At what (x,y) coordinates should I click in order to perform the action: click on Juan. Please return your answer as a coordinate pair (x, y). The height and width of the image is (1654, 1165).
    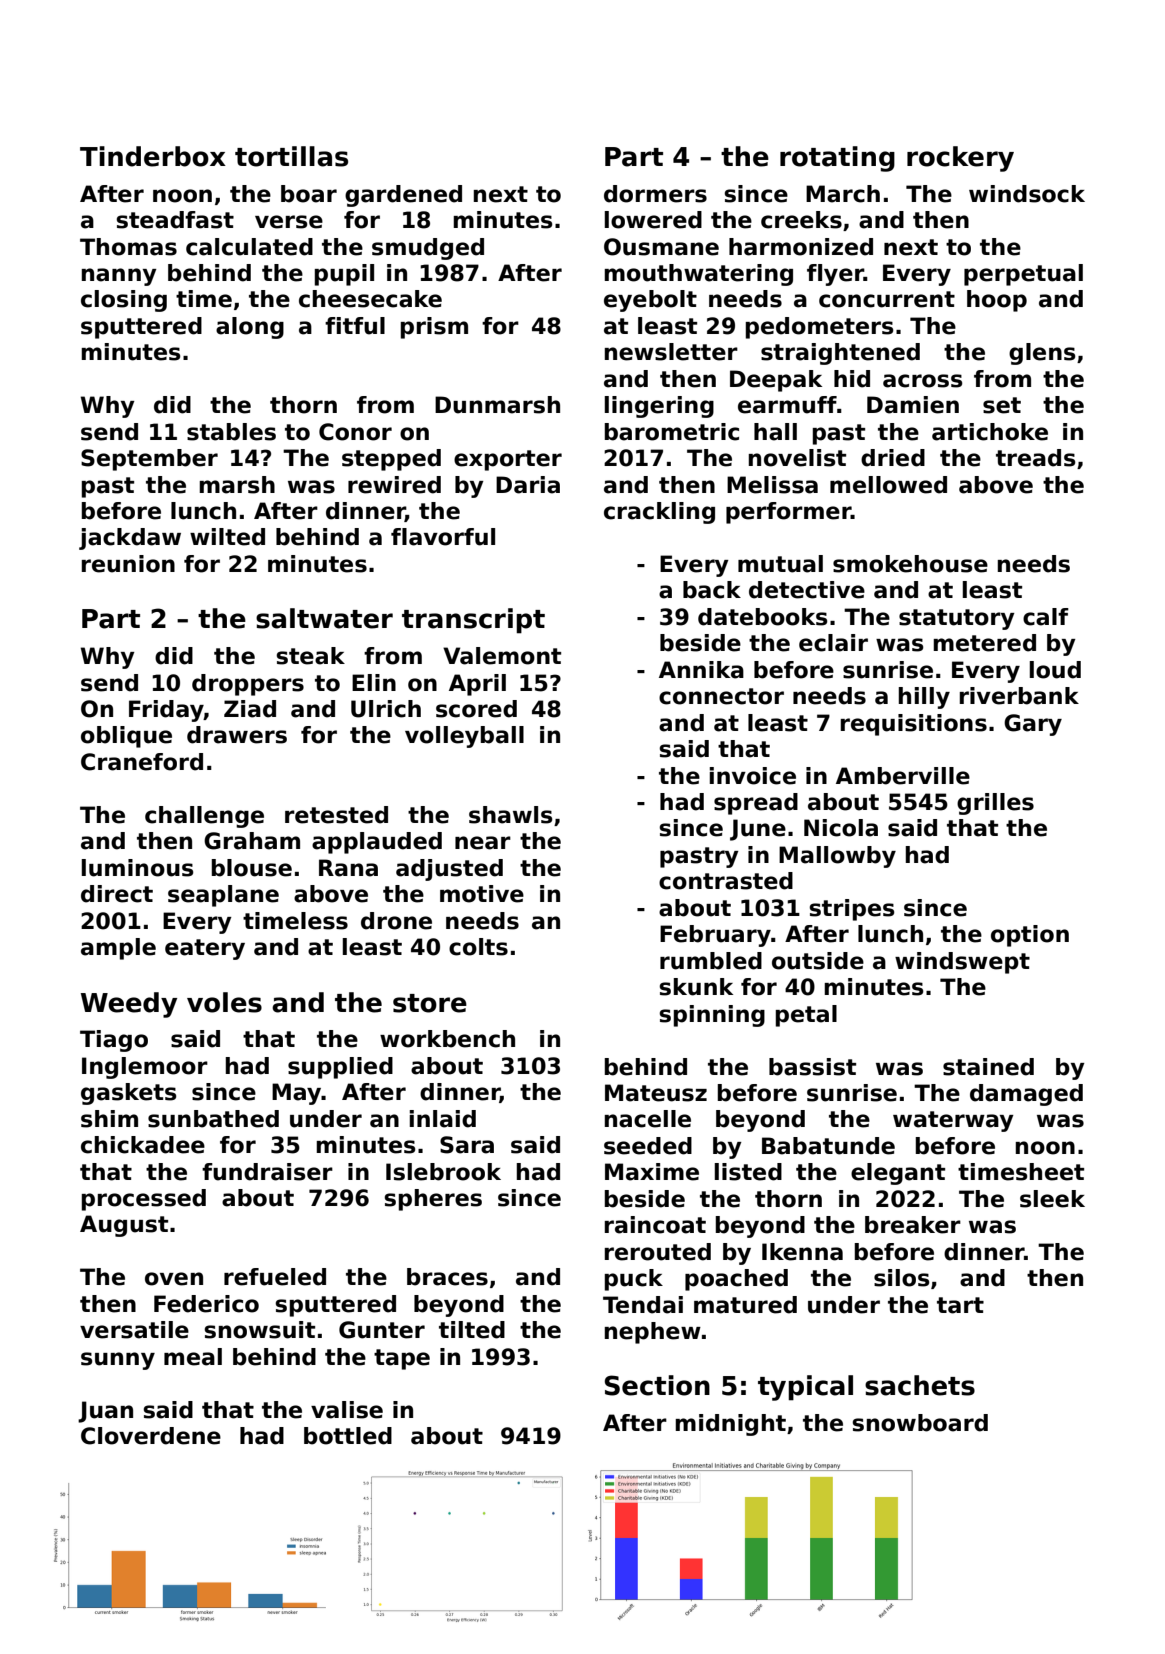
    Looking at the image, I should click on (105, 1412).
